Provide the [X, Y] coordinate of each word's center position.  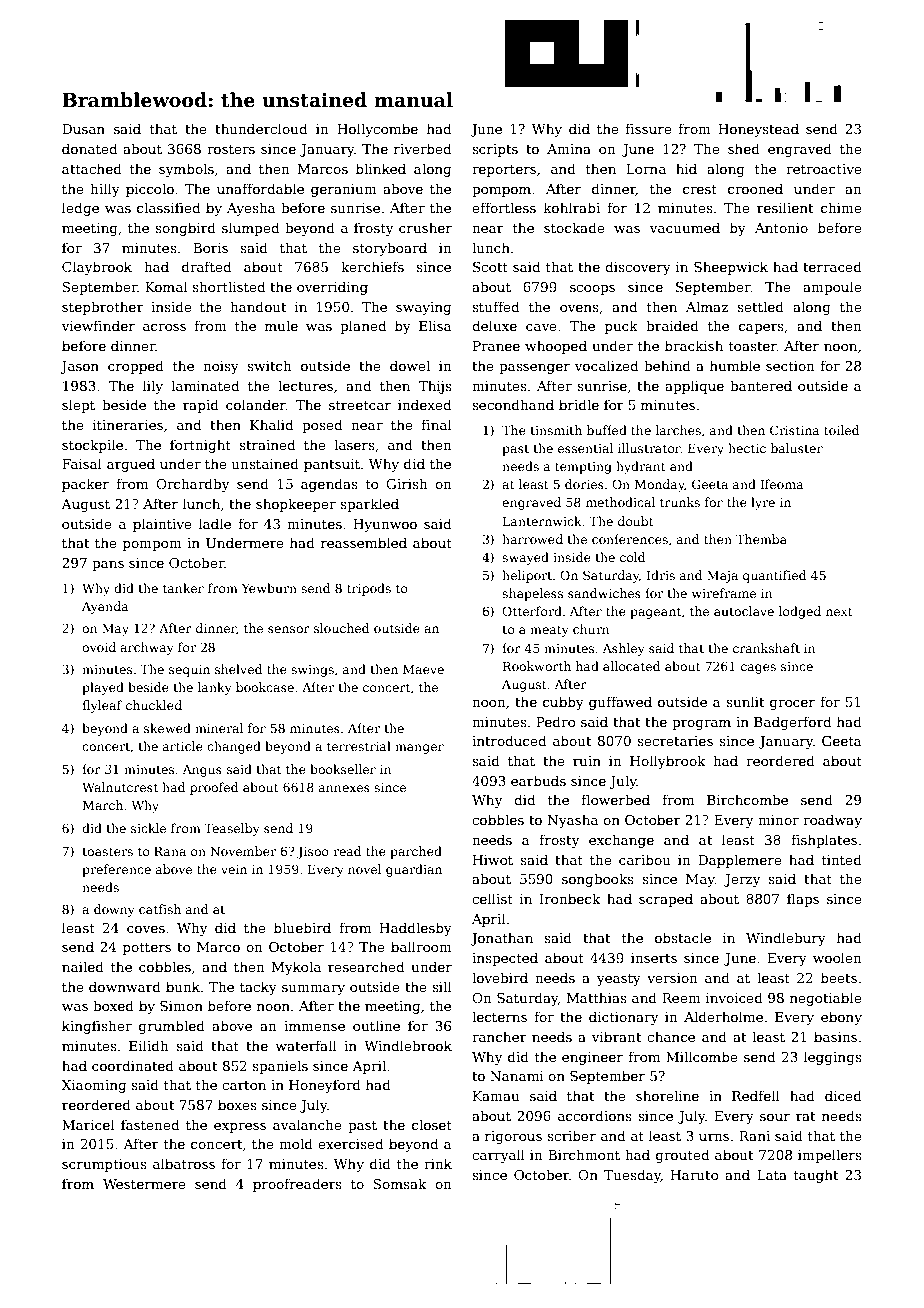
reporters [504, 171]
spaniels [280, 1067]
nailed [83, 966]
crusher [425, 227]
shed [744, 148]
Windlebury [786, 939]
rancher [499, 1036]
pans [108, 566]
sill [441, 986]
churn [591, 629]
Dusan [83, 129]
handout [258, 306]
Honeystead [758, 130]
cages [758, 669]
